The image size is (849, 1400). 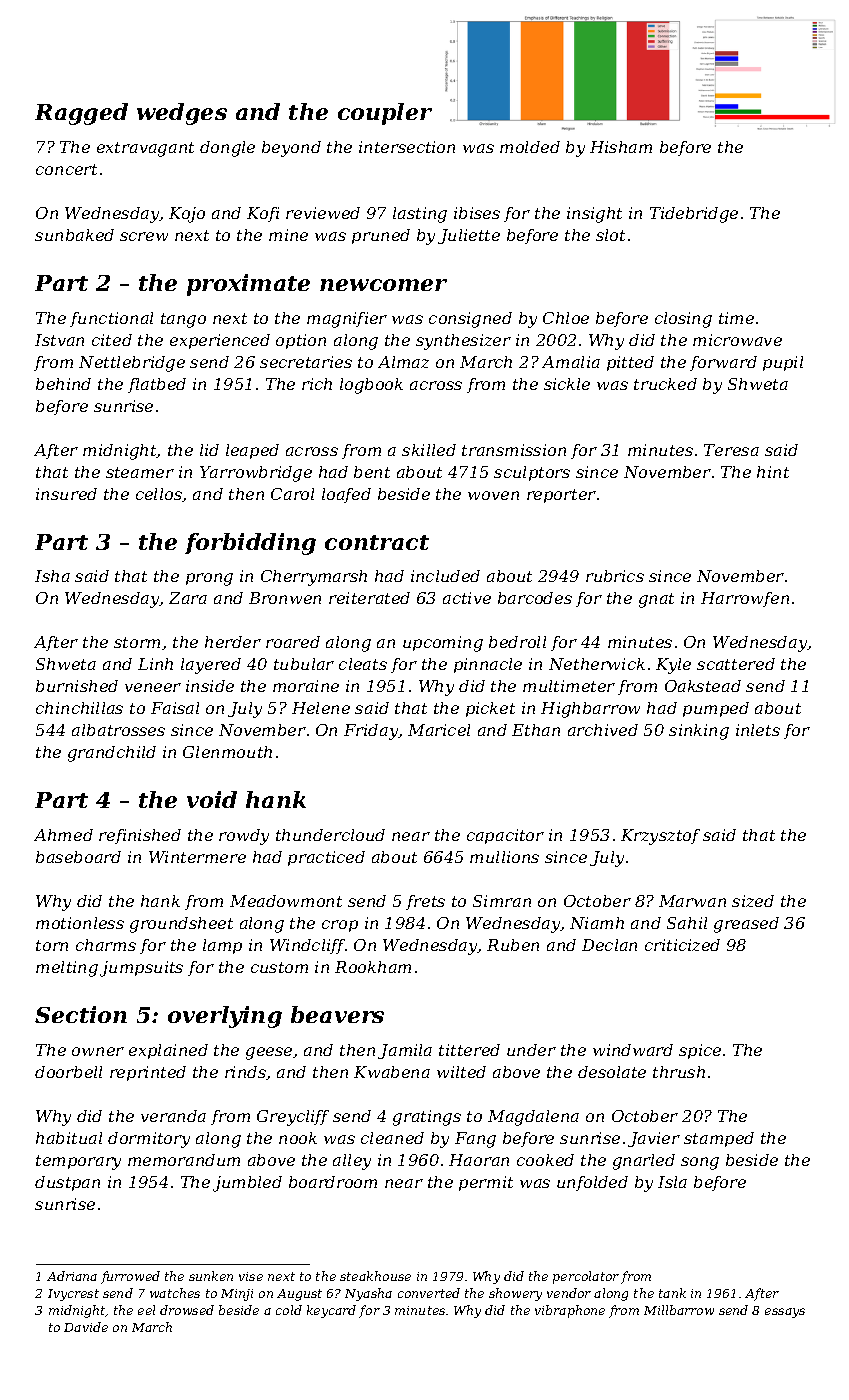 I want to click on melting, so click(x=67, y=969).
